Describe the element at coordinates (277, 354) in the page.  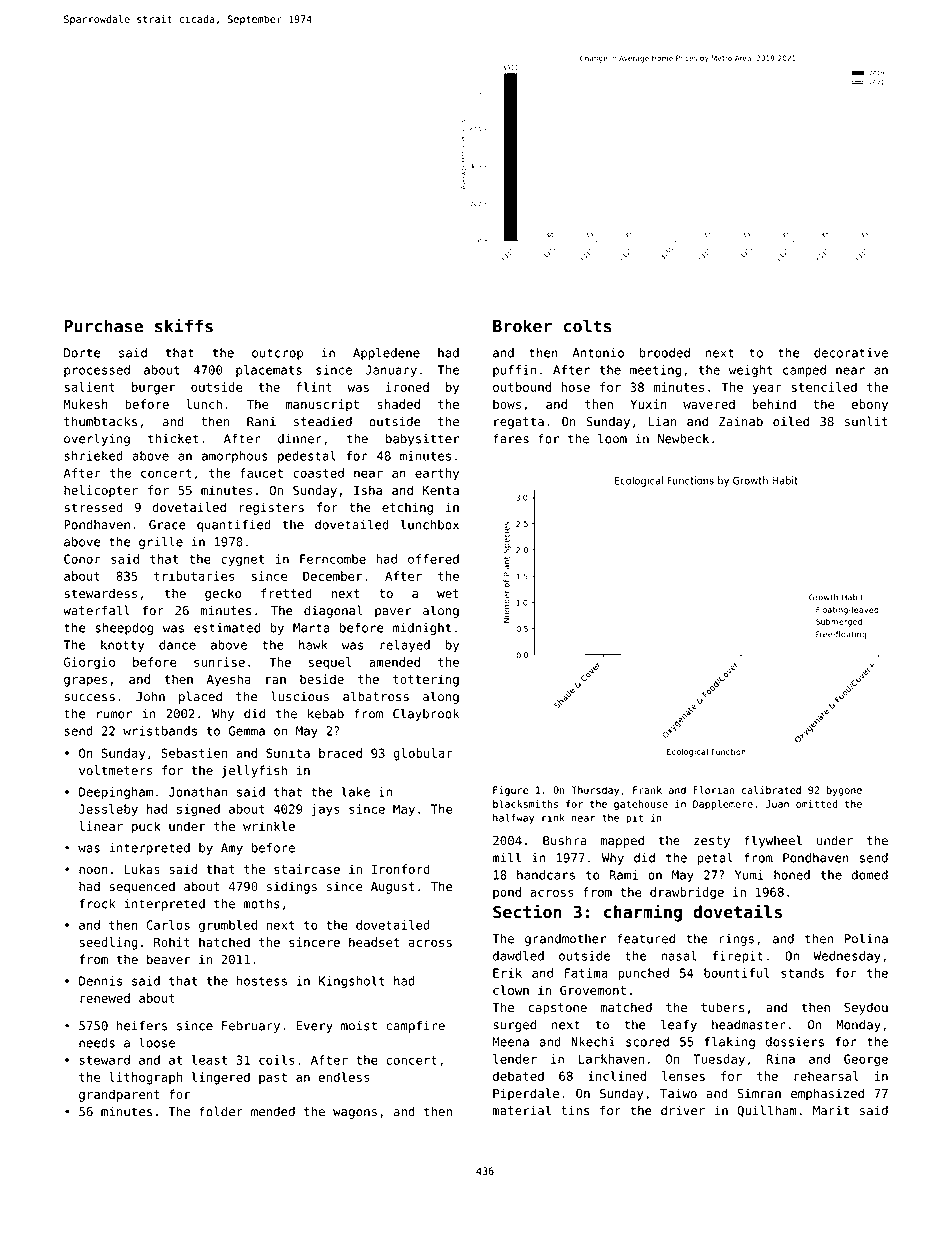
I see `outcrop` at that location.
